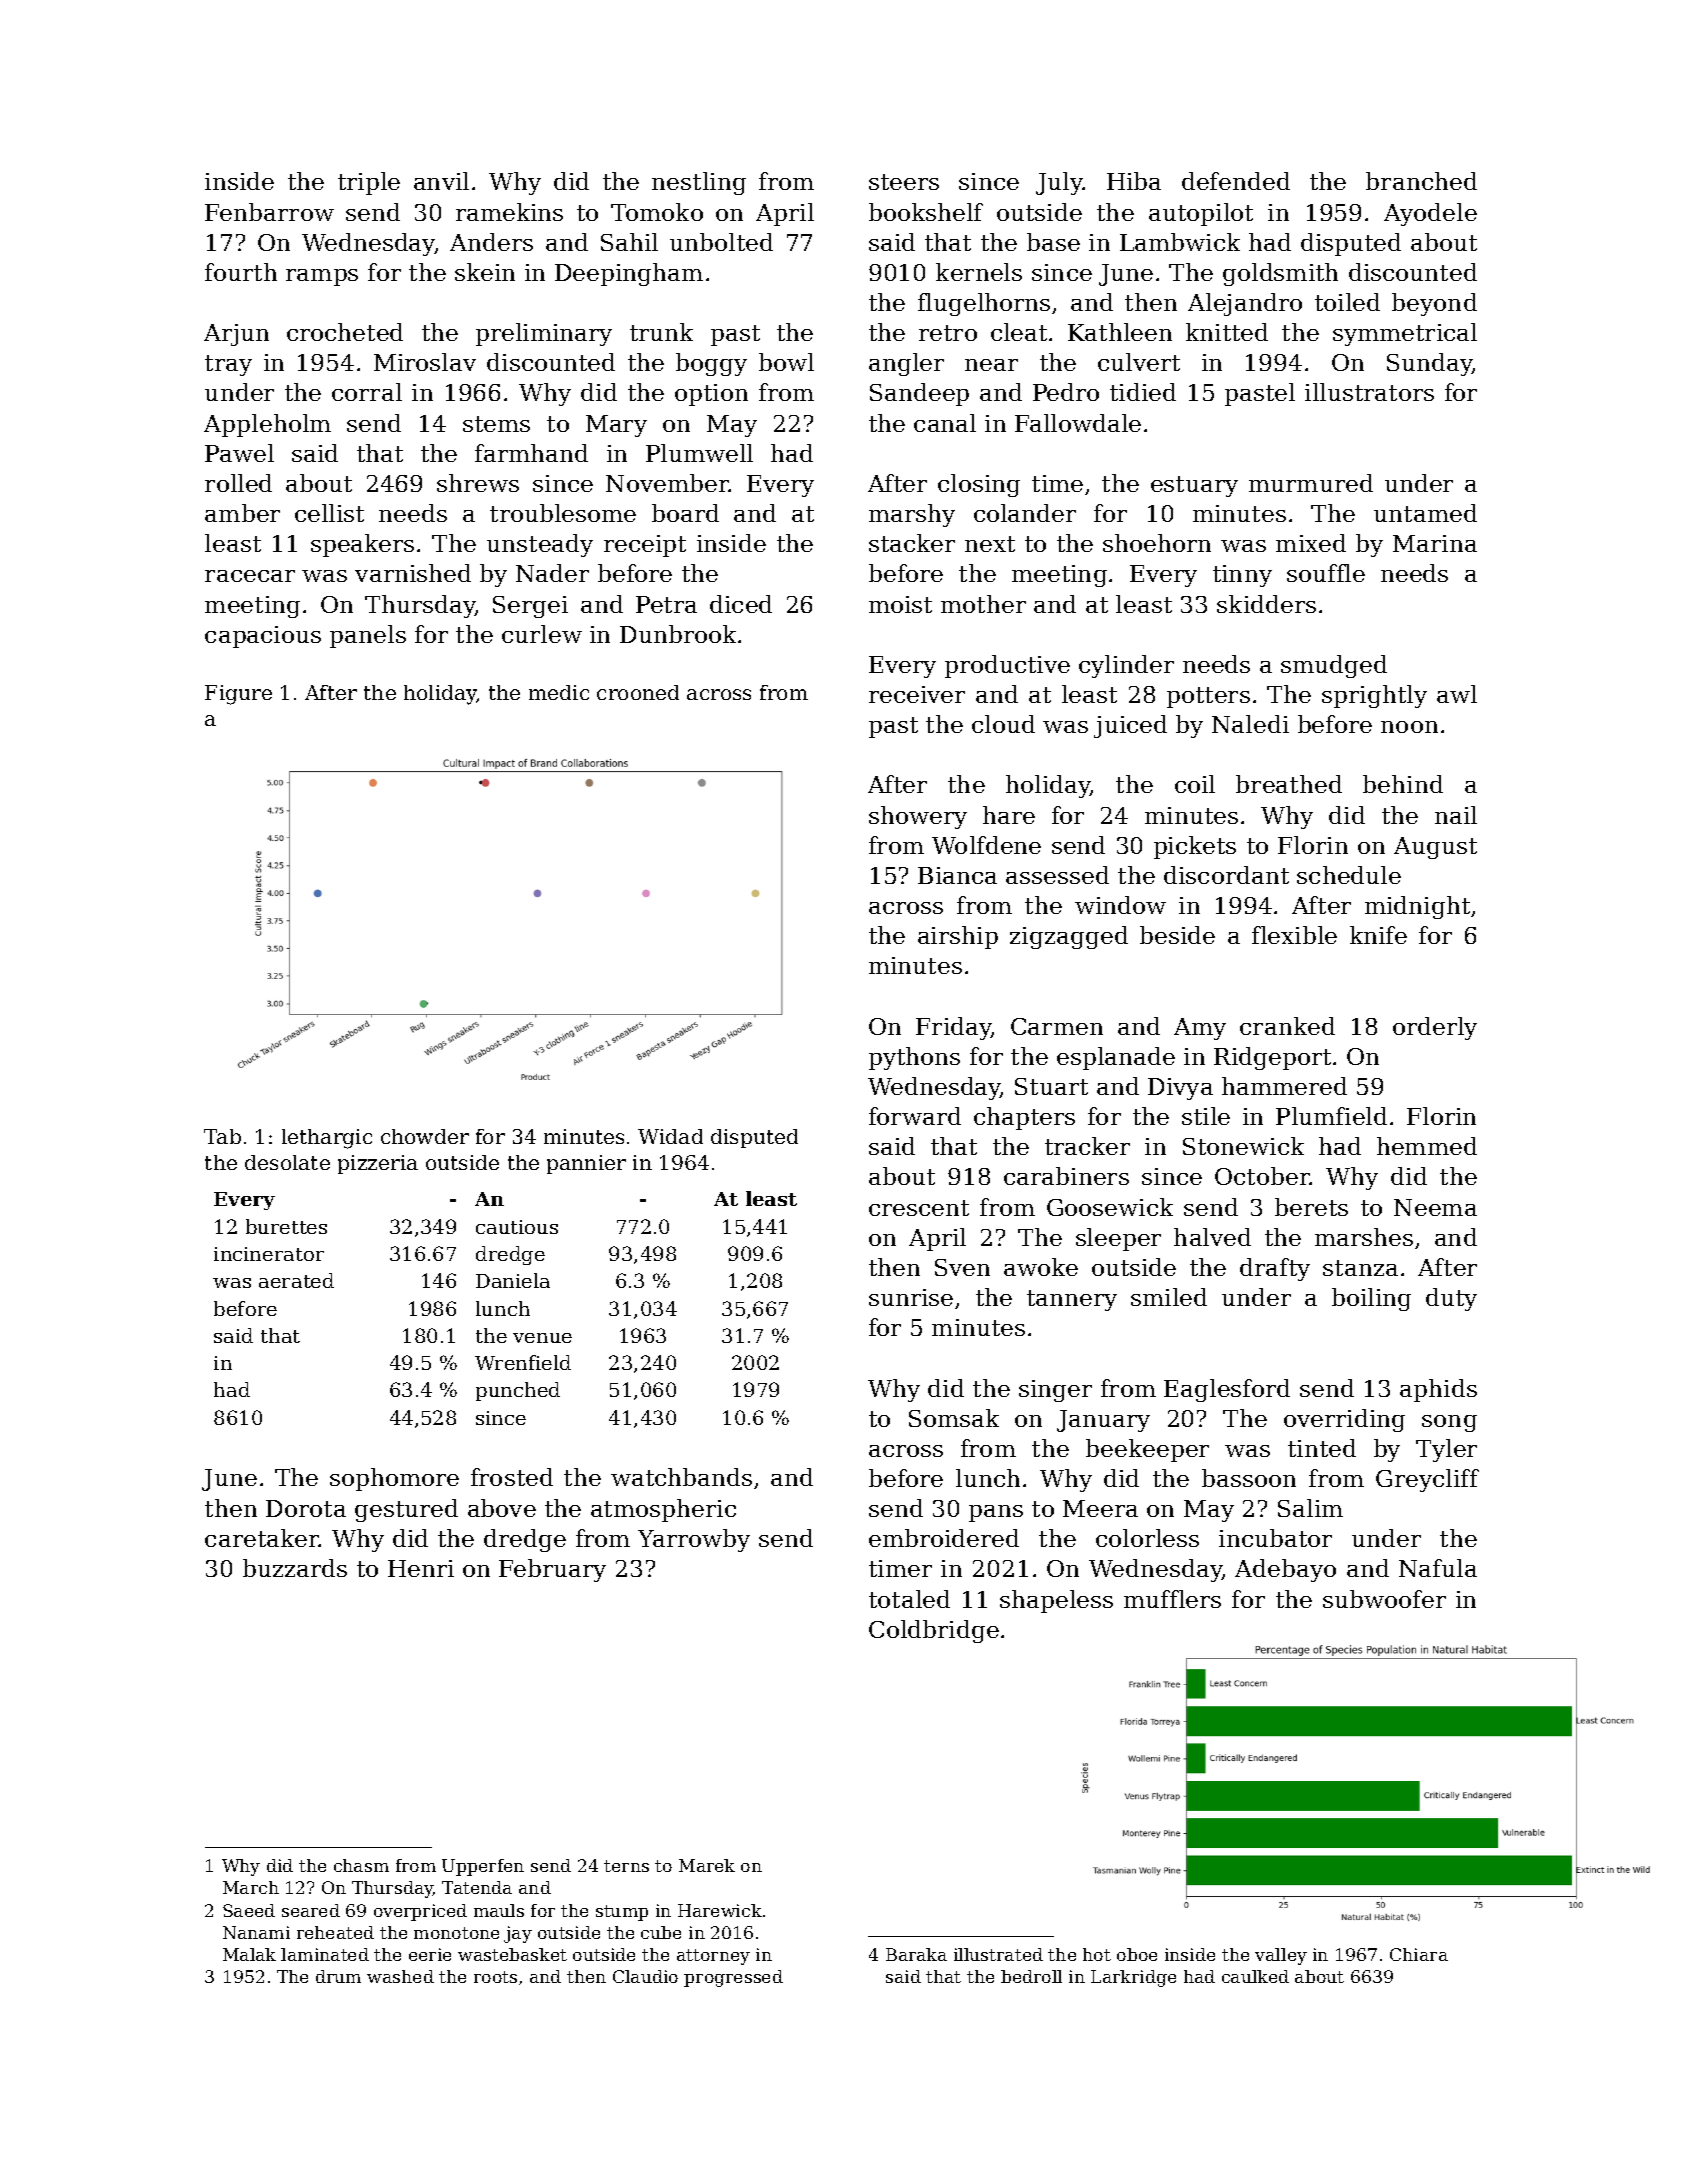 The height and width of the screenshot is (2178, 1683). I want to click on medic, so click(559, 692).
